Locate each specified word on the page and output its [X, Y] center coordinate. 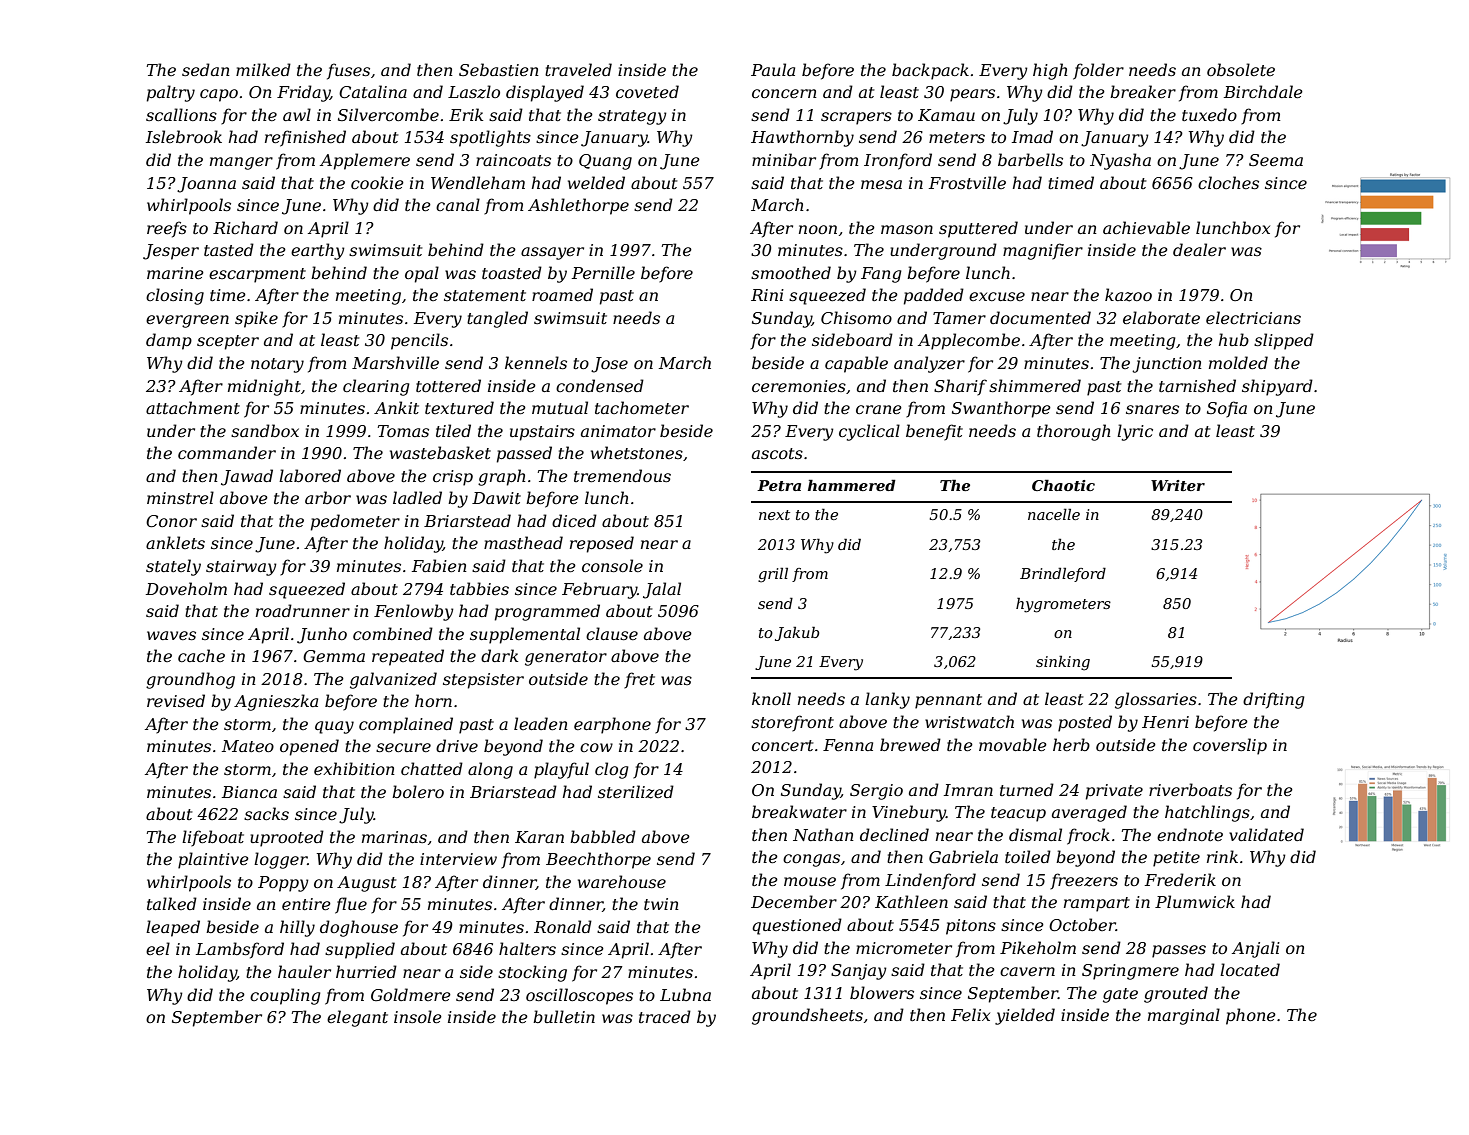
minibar [784, 159]
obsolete [1241, 69]
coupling [285, 996]
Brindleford [1063, 575]
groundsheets [807, 1016]
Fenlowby [414, 612]
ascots [777, 453]
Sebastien [499, 69]
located [1250, 969]
